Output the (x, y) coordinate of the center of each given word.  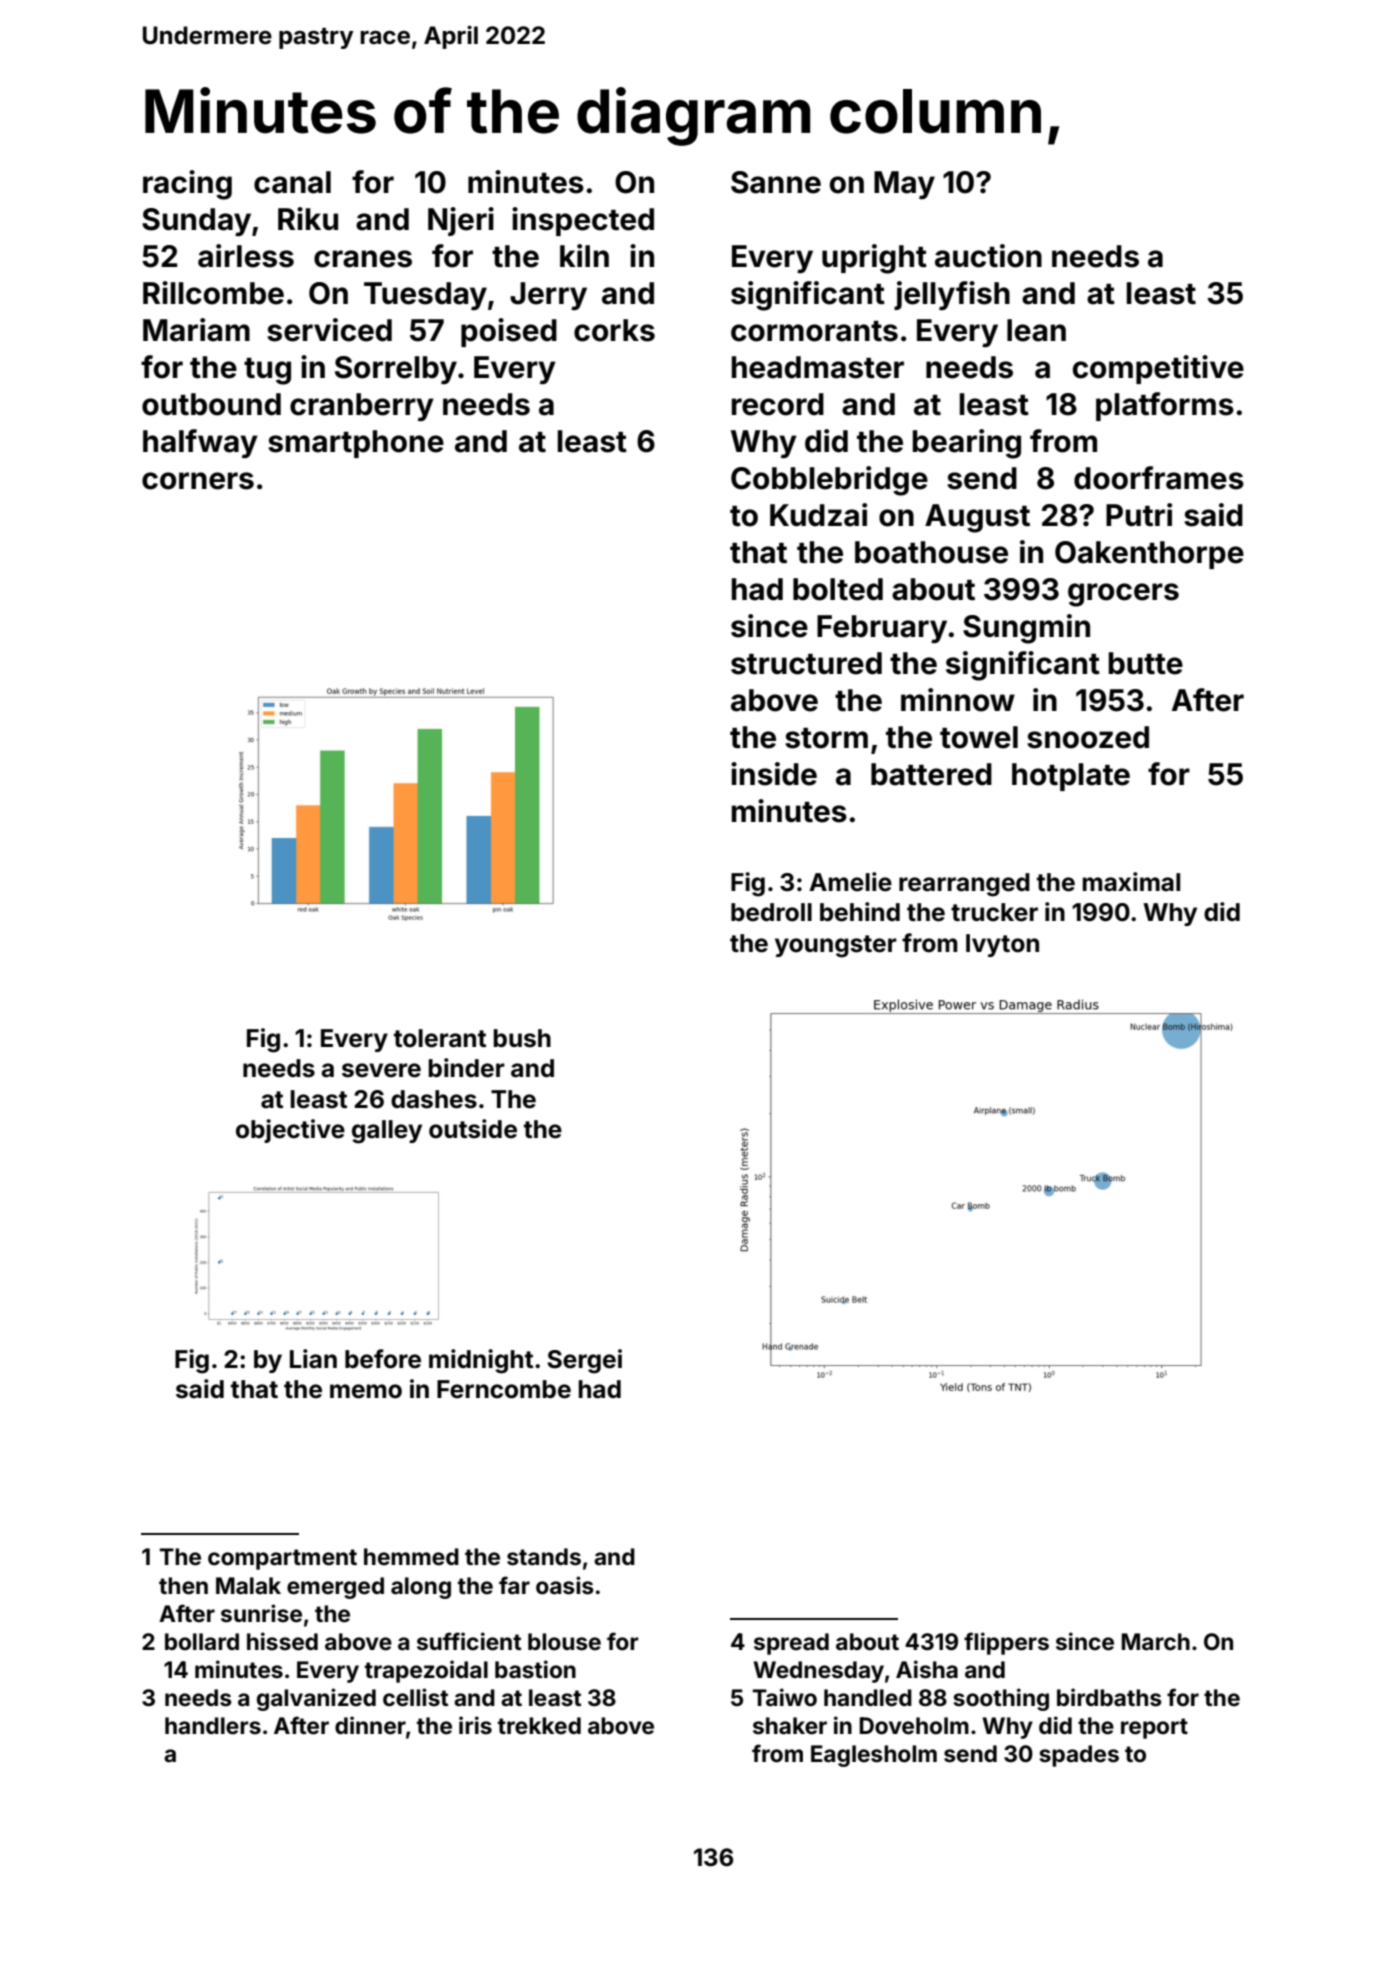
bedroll (771, 912)
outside (473, 1129)
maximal (1131, 881)
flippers (1006, 1643)
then (183, 1586)
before (383, 1359)
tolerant (440, 1038)
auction (988, 256)
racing (187, 185)
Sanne (776, 182)
